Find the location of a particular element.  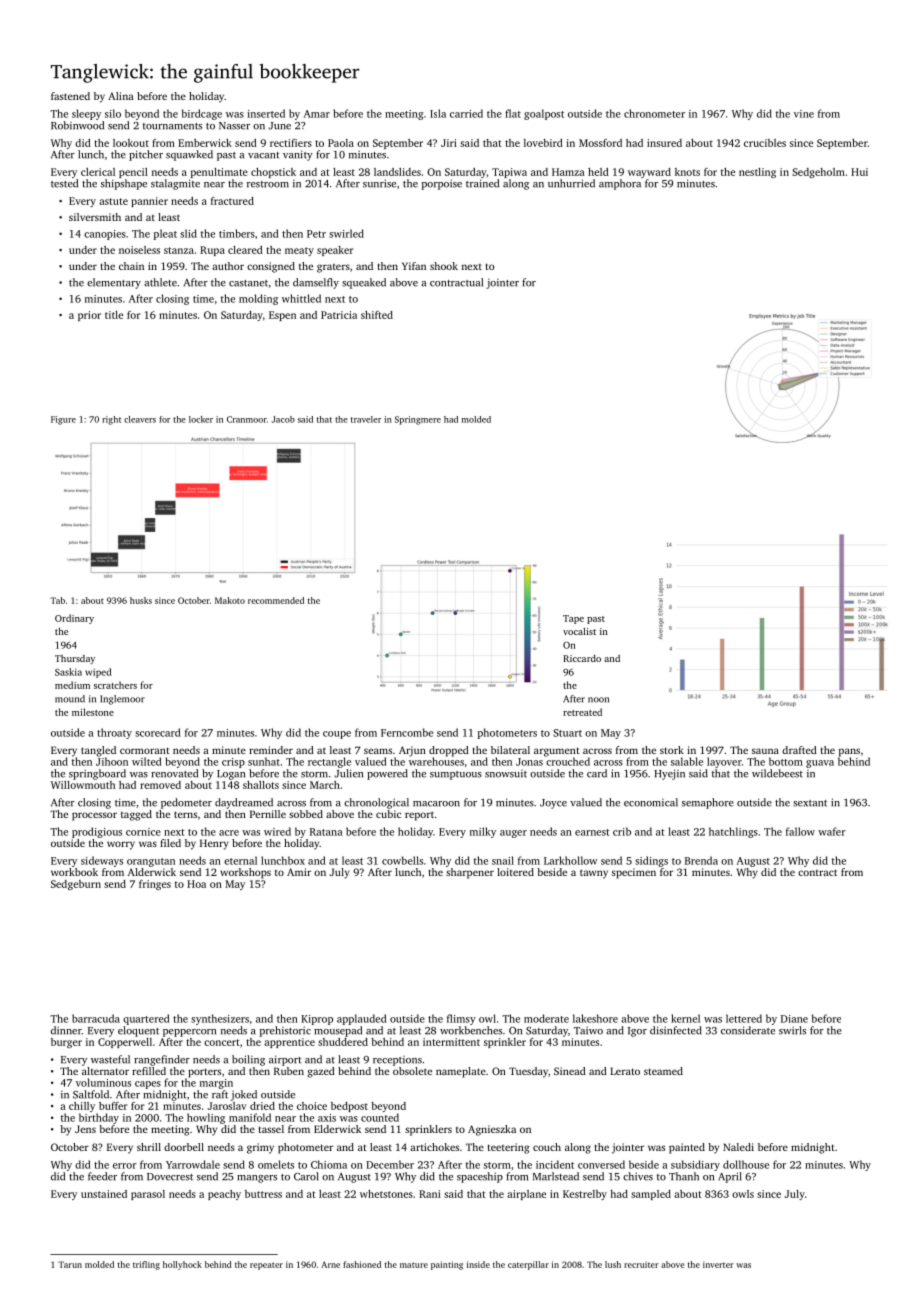

couch is located at coordinates (547, 1147).
